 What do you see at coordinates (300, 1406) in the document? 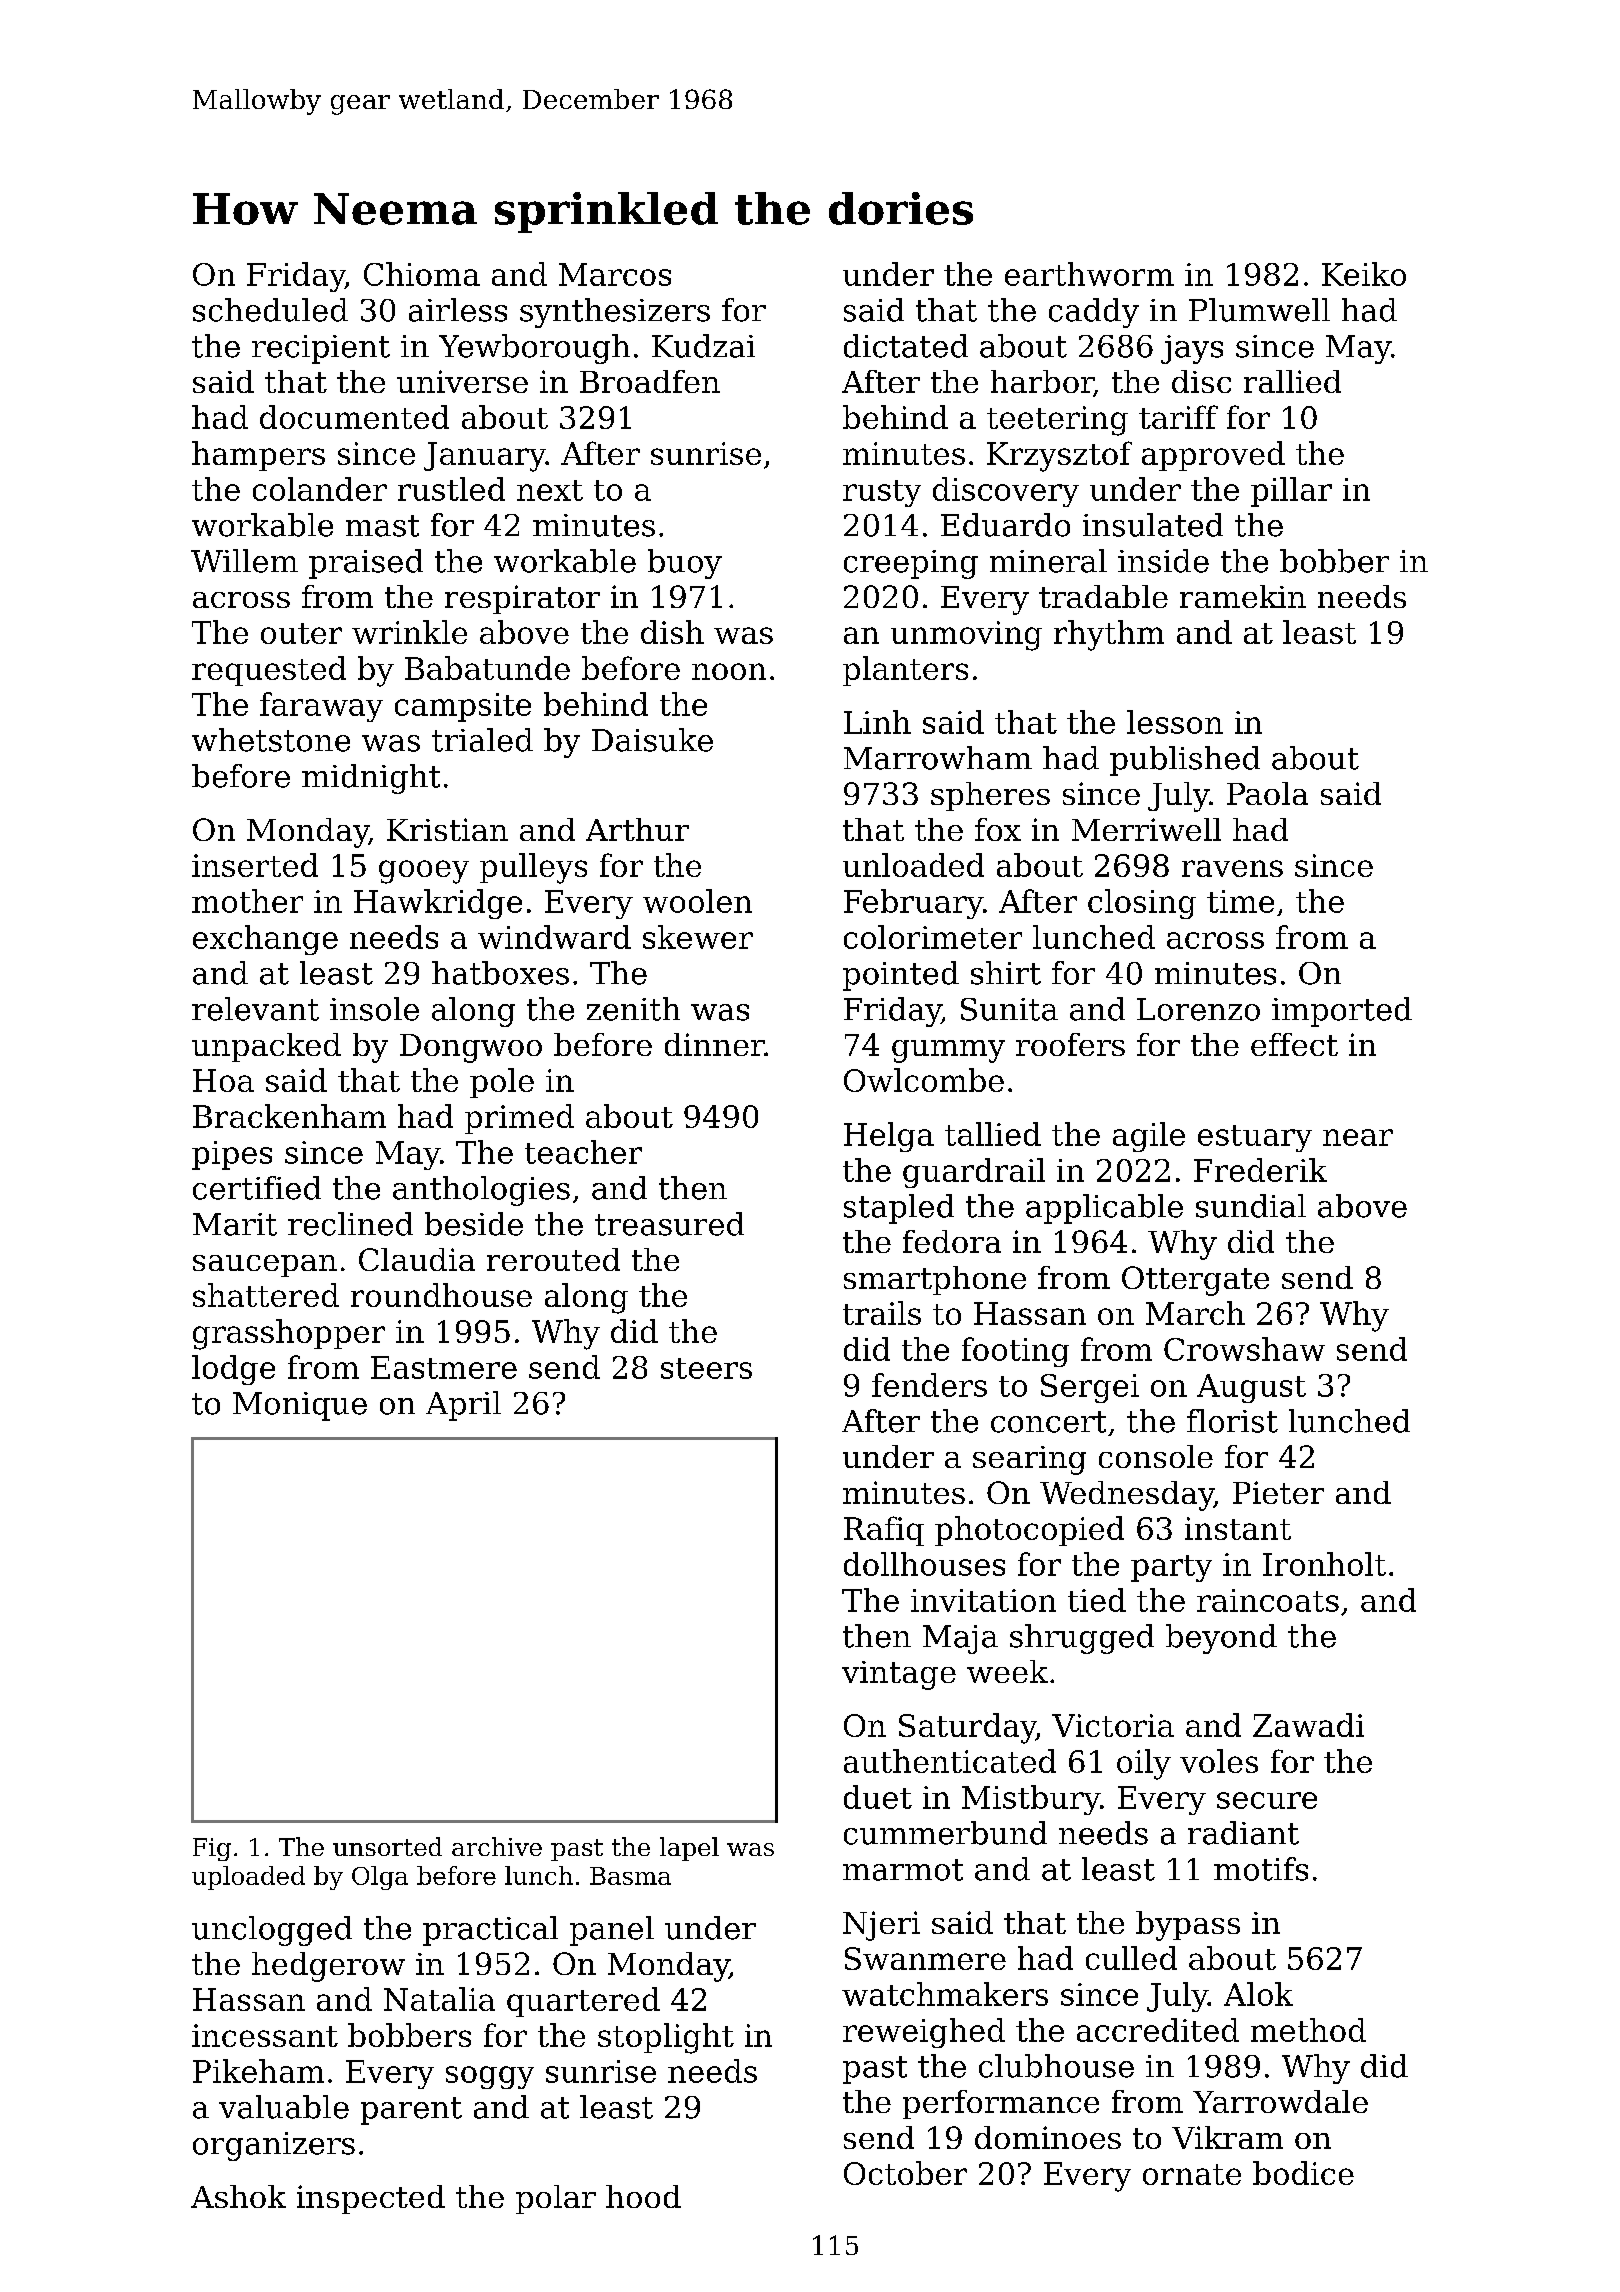
I see `Monique` at bounding box center [300, 1406].
